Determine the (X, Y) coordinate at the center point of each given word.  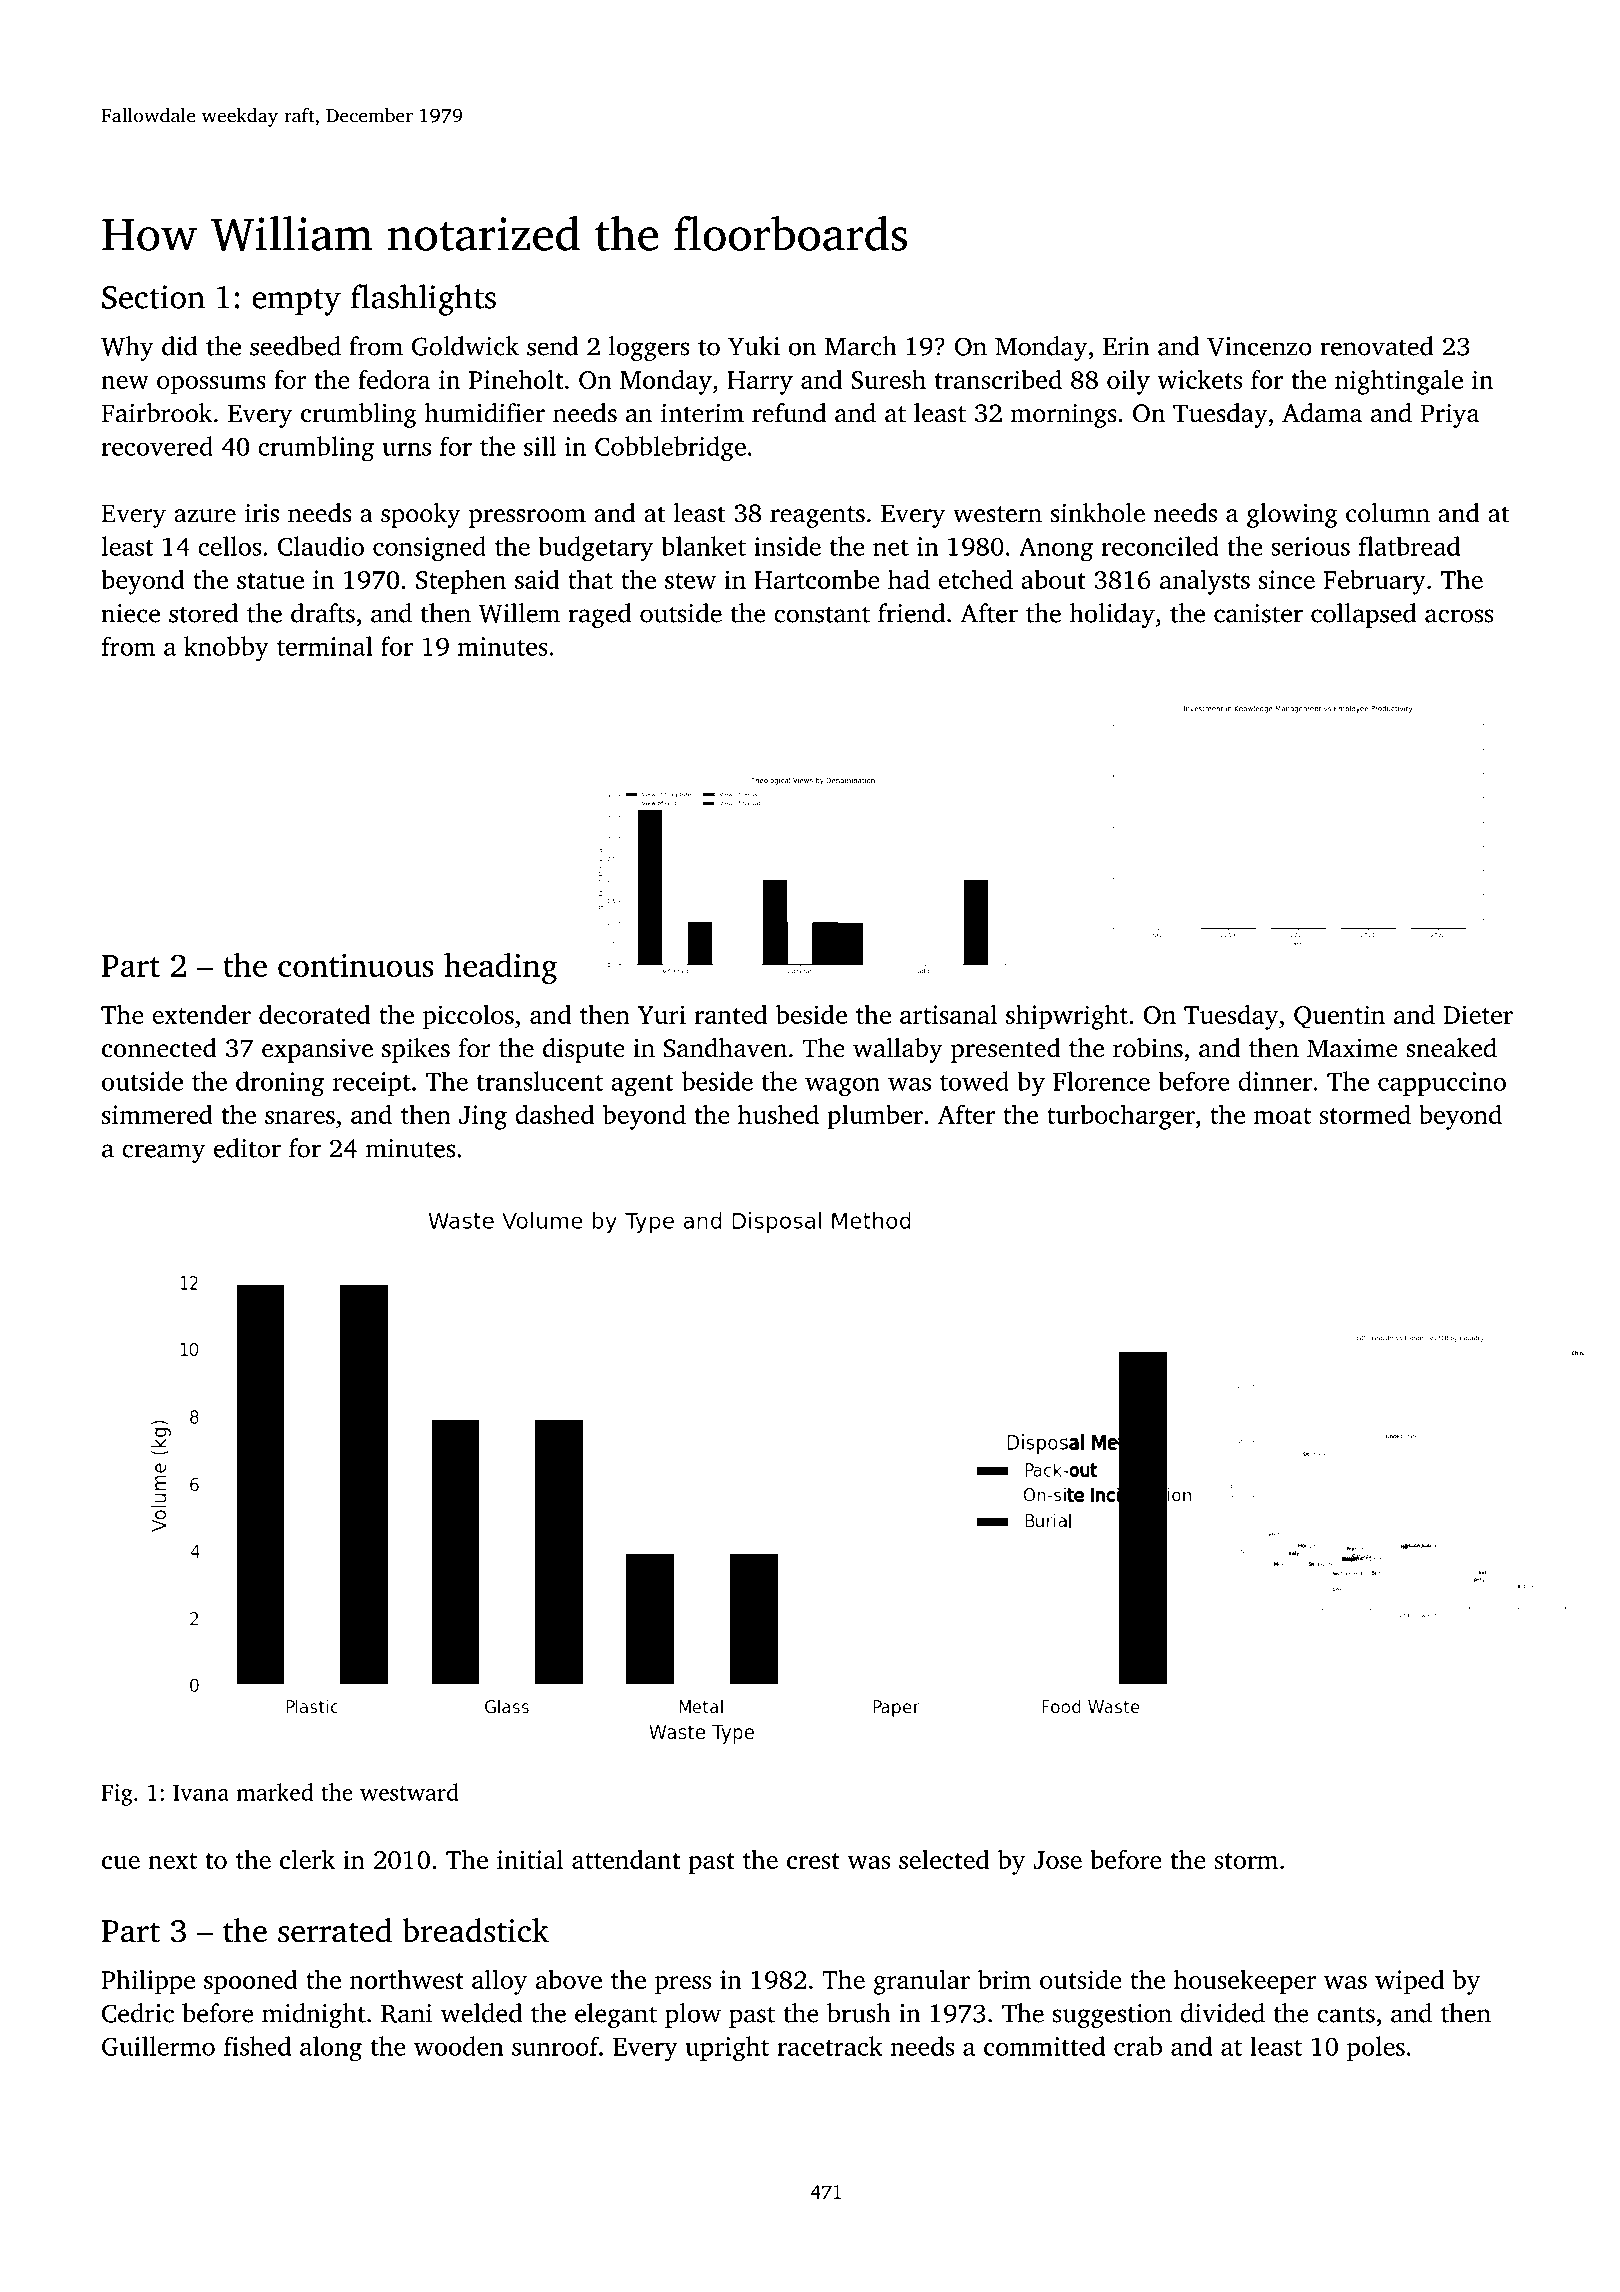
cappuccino (1442, 1084)
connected (159, 1048)
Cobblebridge (670, 448)
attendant (626, 1859)
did (180, 346)
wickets (1199, 379)
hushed (778, 1114)
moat (1282, 1116)
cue (121, 1862)
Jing (483, 1117)
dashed (554, 1114)
